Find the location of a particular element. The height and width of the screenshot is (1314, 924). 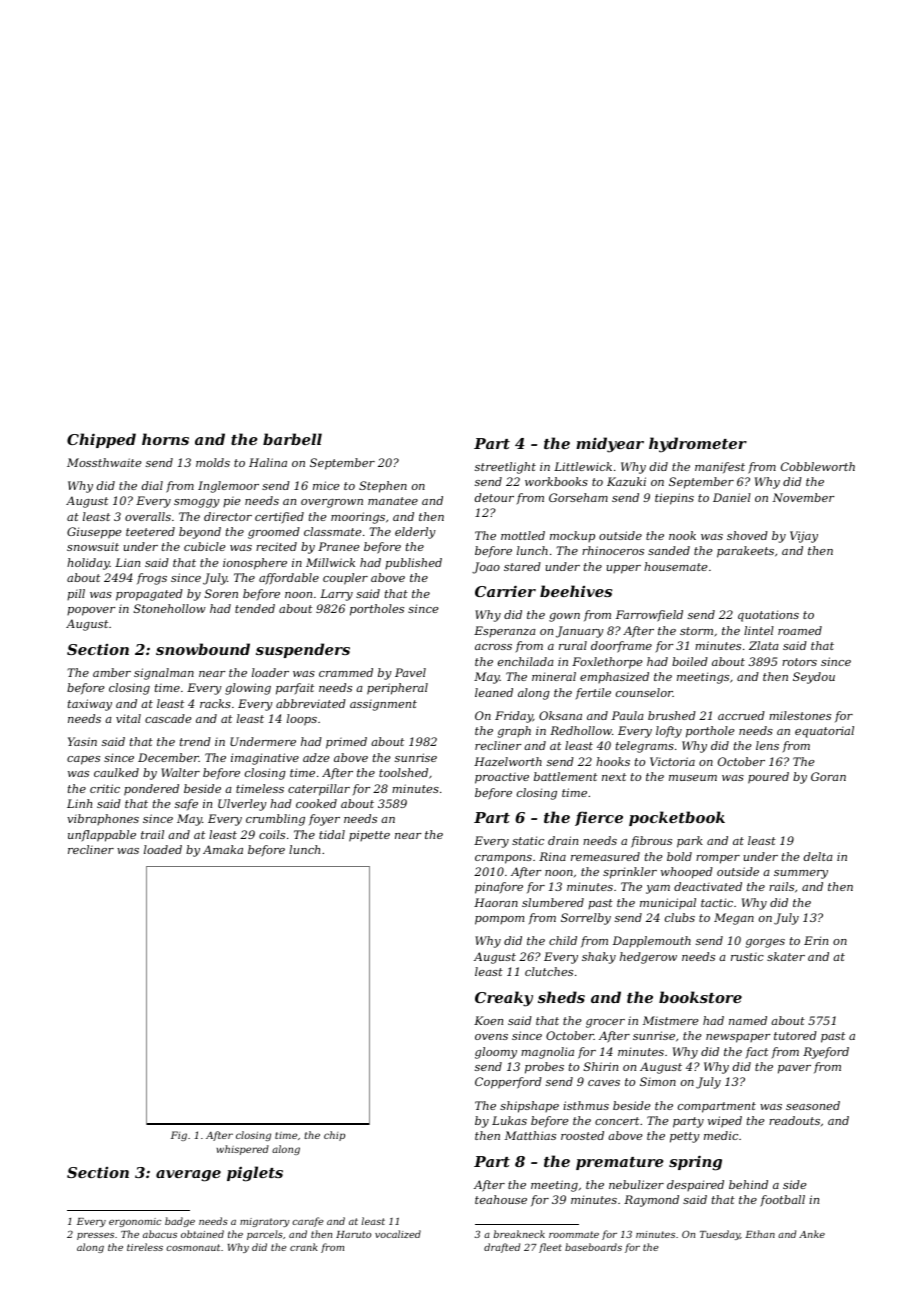

wiped is located at coordinates (725, 1122).
